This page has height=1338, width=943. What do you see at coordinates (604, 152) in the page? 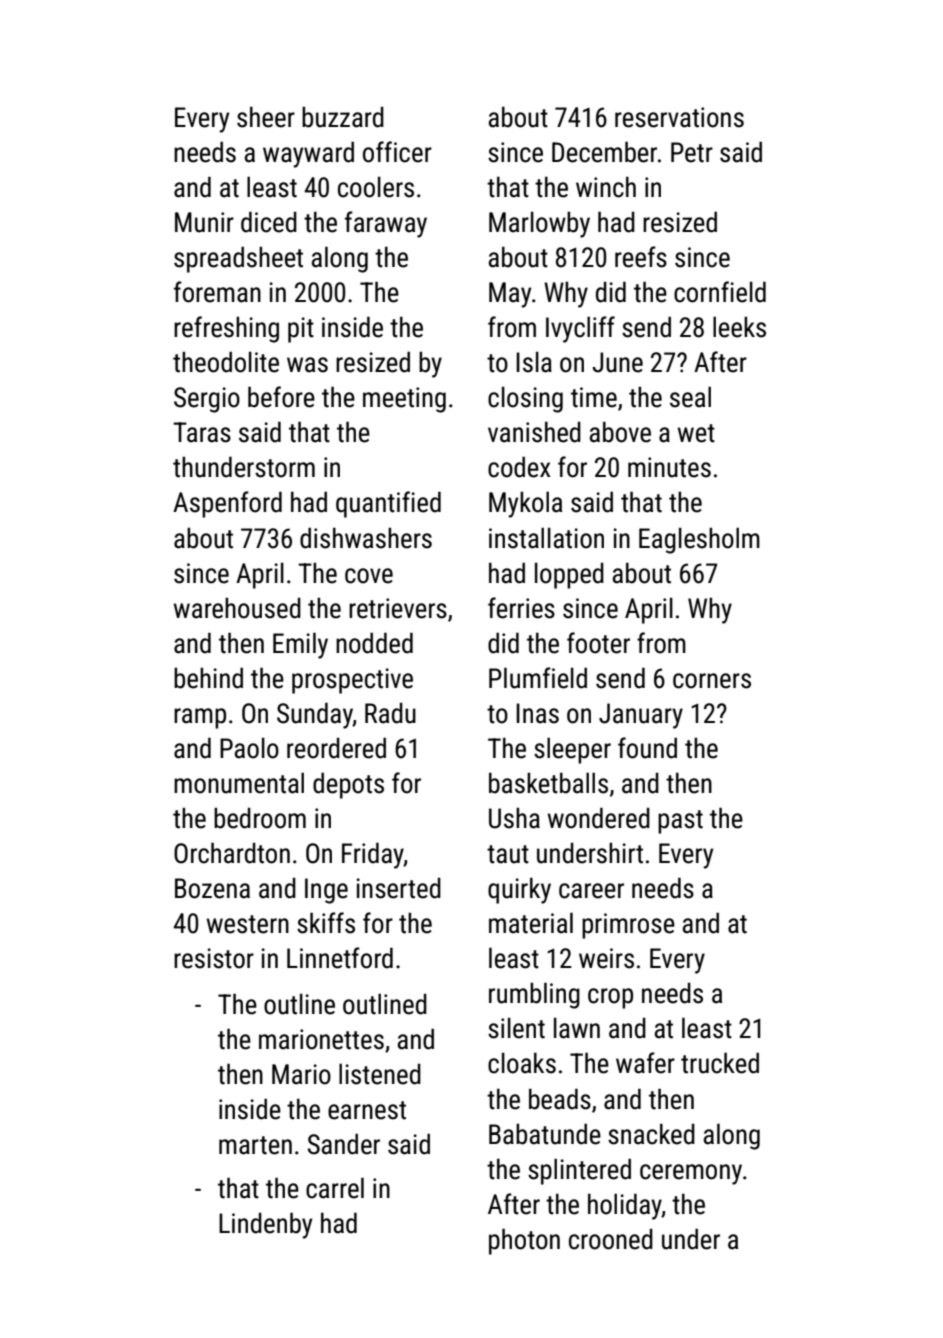
I see `December` at bounding box center [604, 152].
